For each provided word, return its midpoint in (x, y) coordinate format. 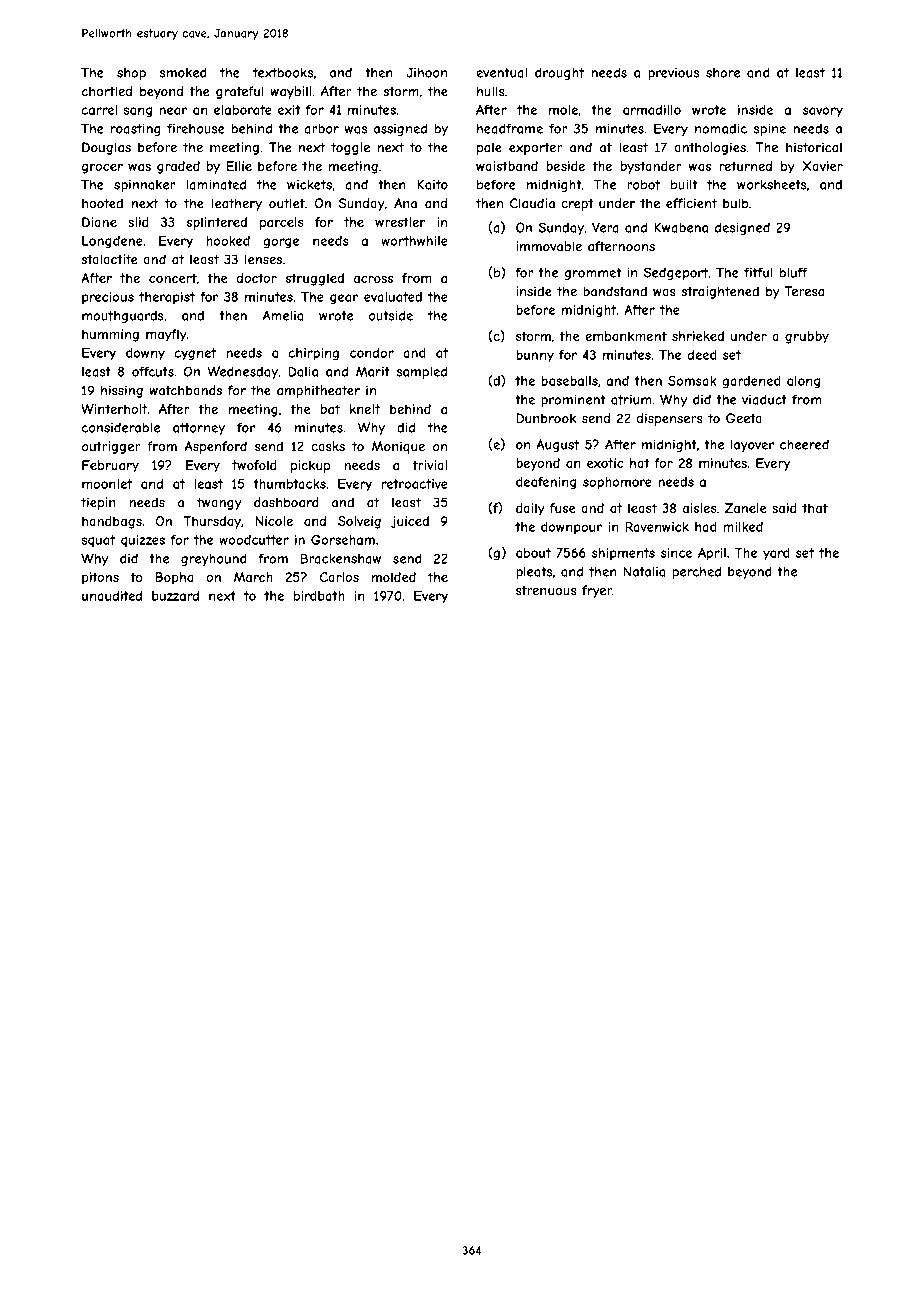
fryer (597, 591)
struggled (315, 279)
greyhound (214, 559)
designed (742, 228)
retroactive (415, 484)
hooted (102, 203)
